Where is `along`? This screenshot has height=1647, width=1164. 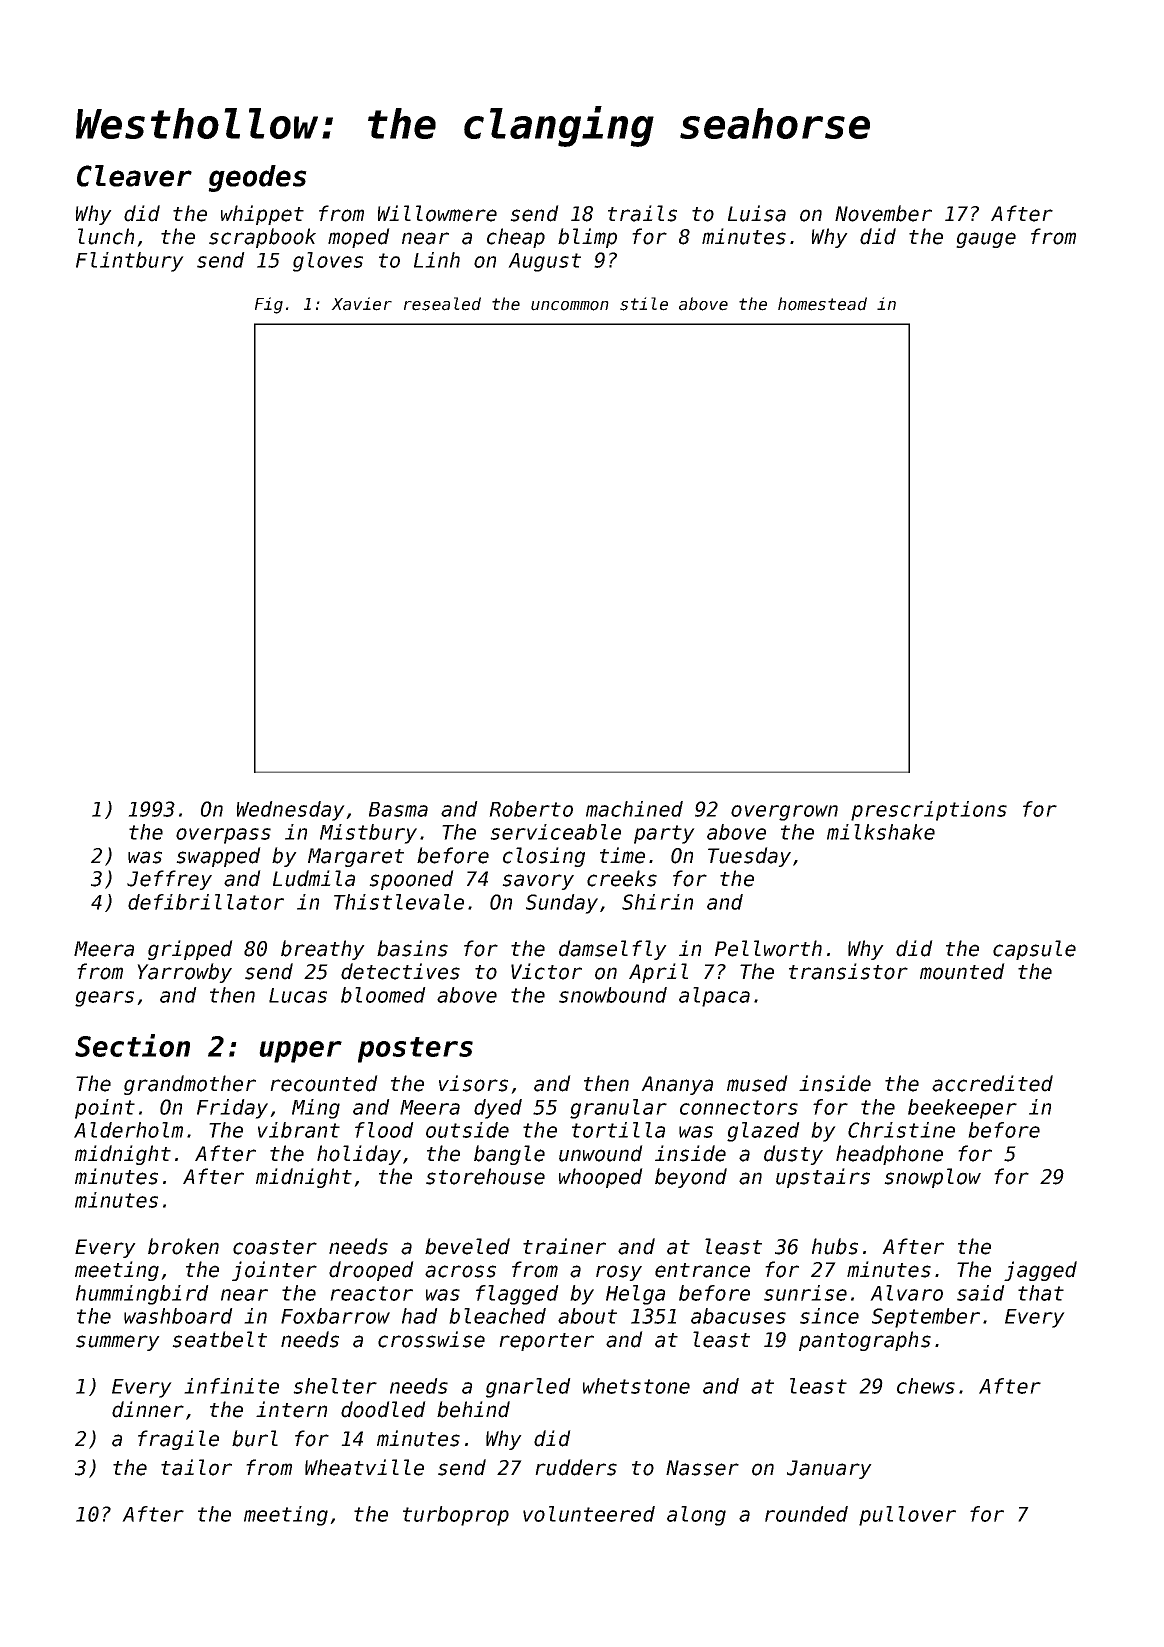
along is located at coordinates (696, 1516).
